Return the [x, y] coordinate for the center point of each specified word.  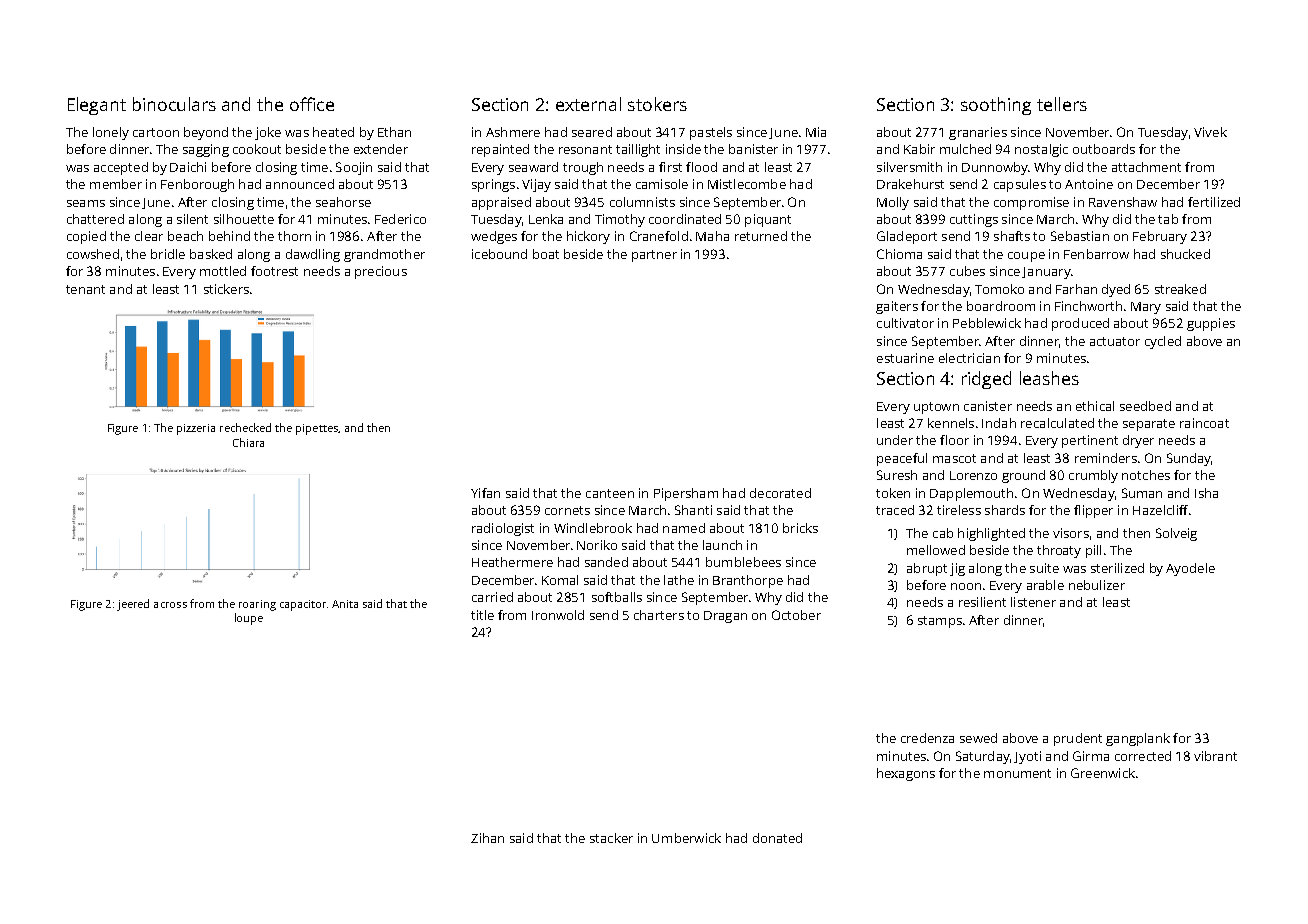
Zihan [487, 838]
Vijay [536, 185]
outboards [1104, 149]
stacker [611, 838]
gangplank [1138, 739]
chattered [95, 219]
